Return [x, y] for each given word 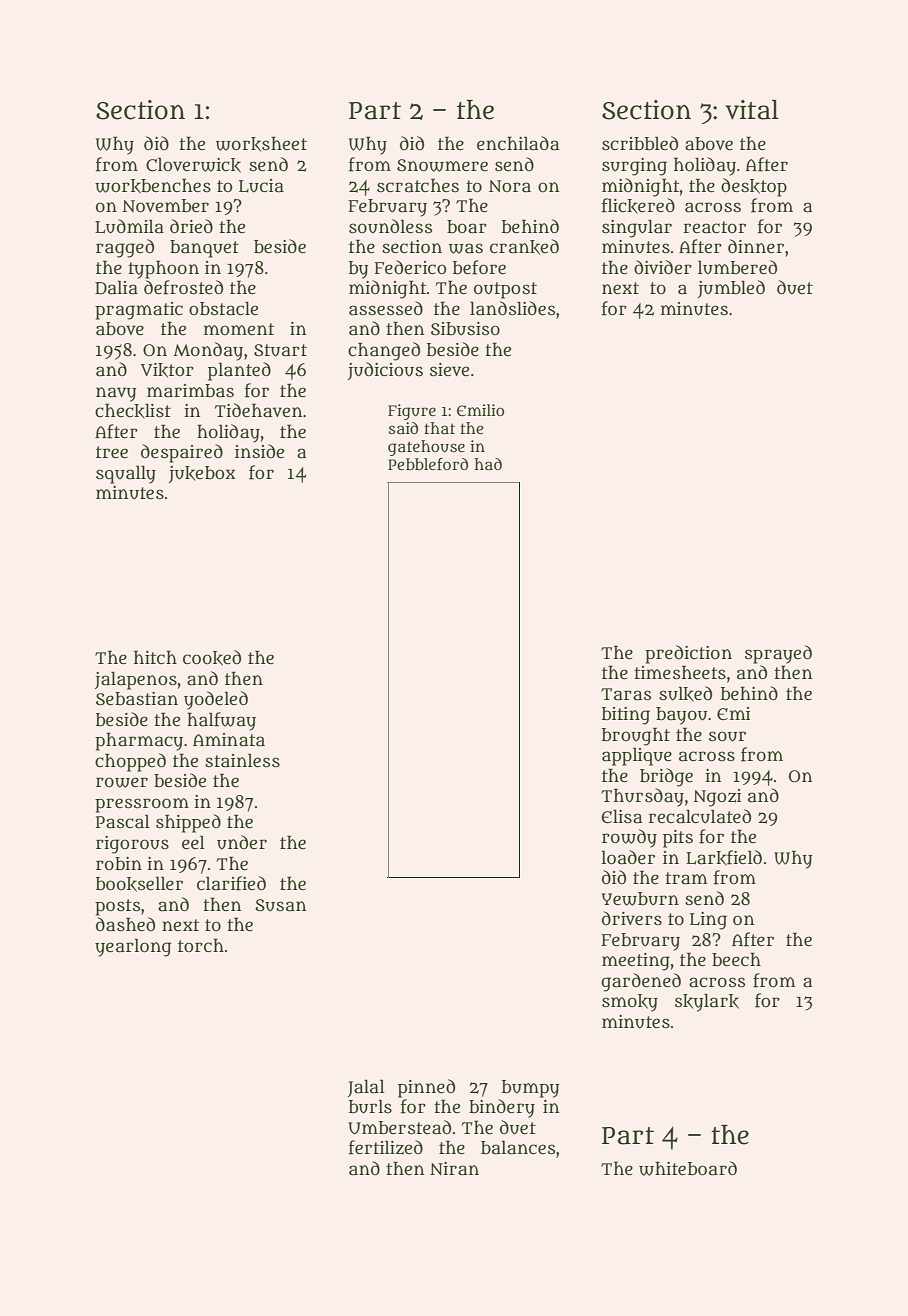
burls [370, 1106]
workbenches [153, 186]
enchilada [518, 143]
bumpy [530, 1089]
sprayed [778, 654]
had [488, 464]
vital [752, 110]
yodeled [216, 700]
